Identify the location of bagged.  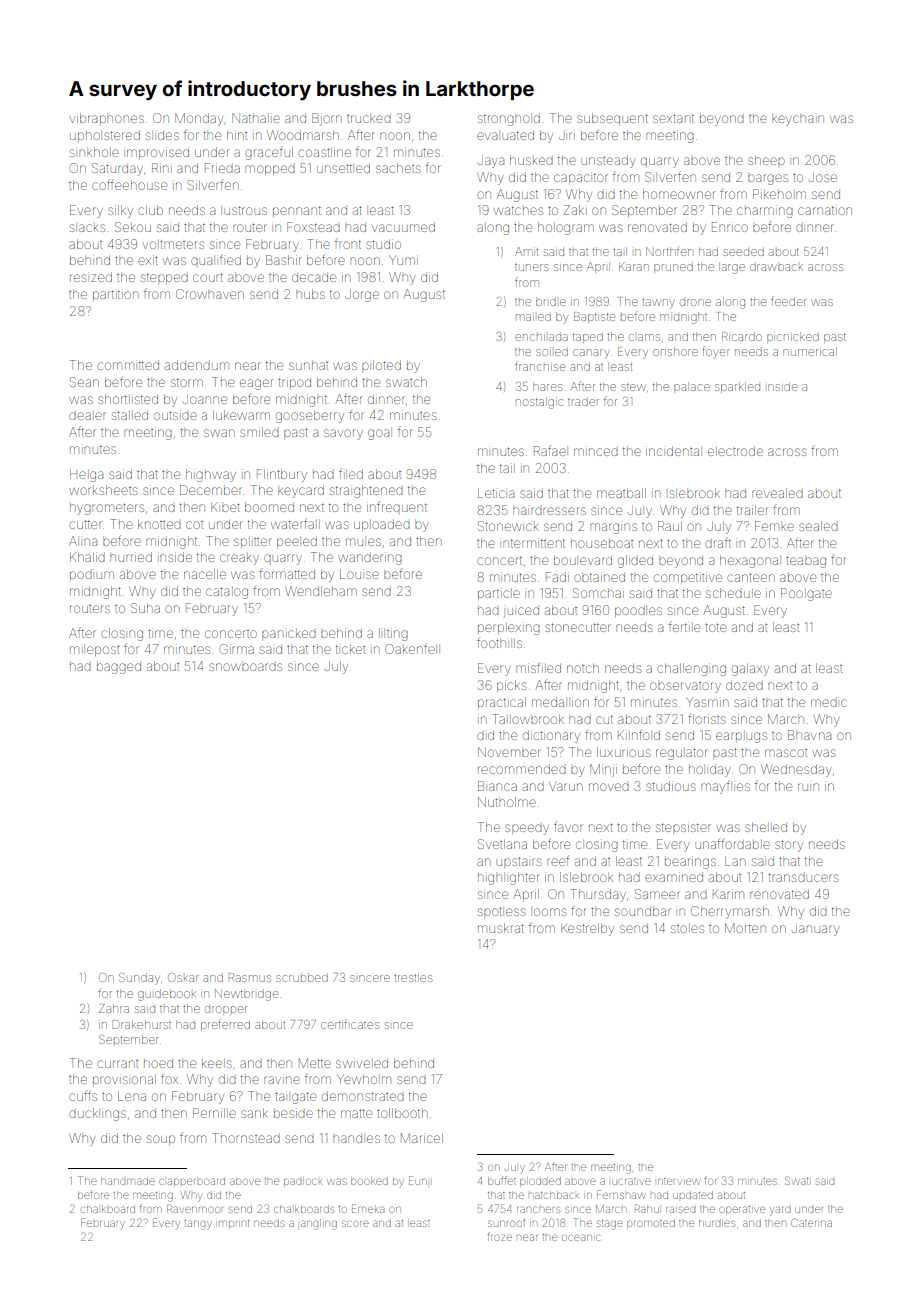
(119, 668).
